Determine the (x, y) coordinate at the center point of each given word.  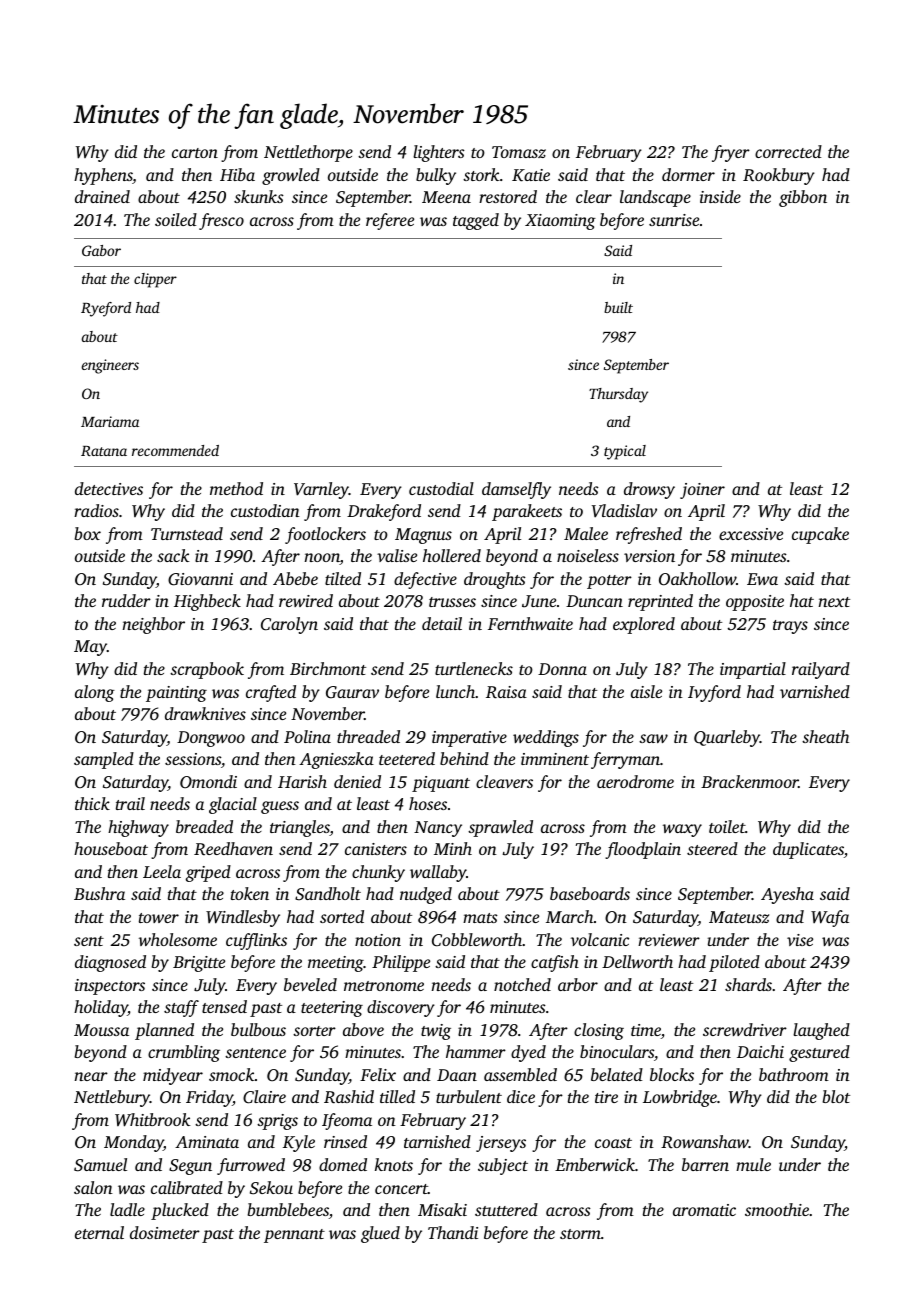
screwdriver (745, 1029)
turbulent (469, 1096)
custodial (441, 488)
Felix (378, 1074)
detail (442, 623)
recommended (175, 450)
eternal (99, 1232)
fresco (221, 221)
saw (653, 738)
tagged (476, 221)
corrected (788, 151)
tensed (224, 1006)
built (618, 307)
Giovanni (200, 579)
